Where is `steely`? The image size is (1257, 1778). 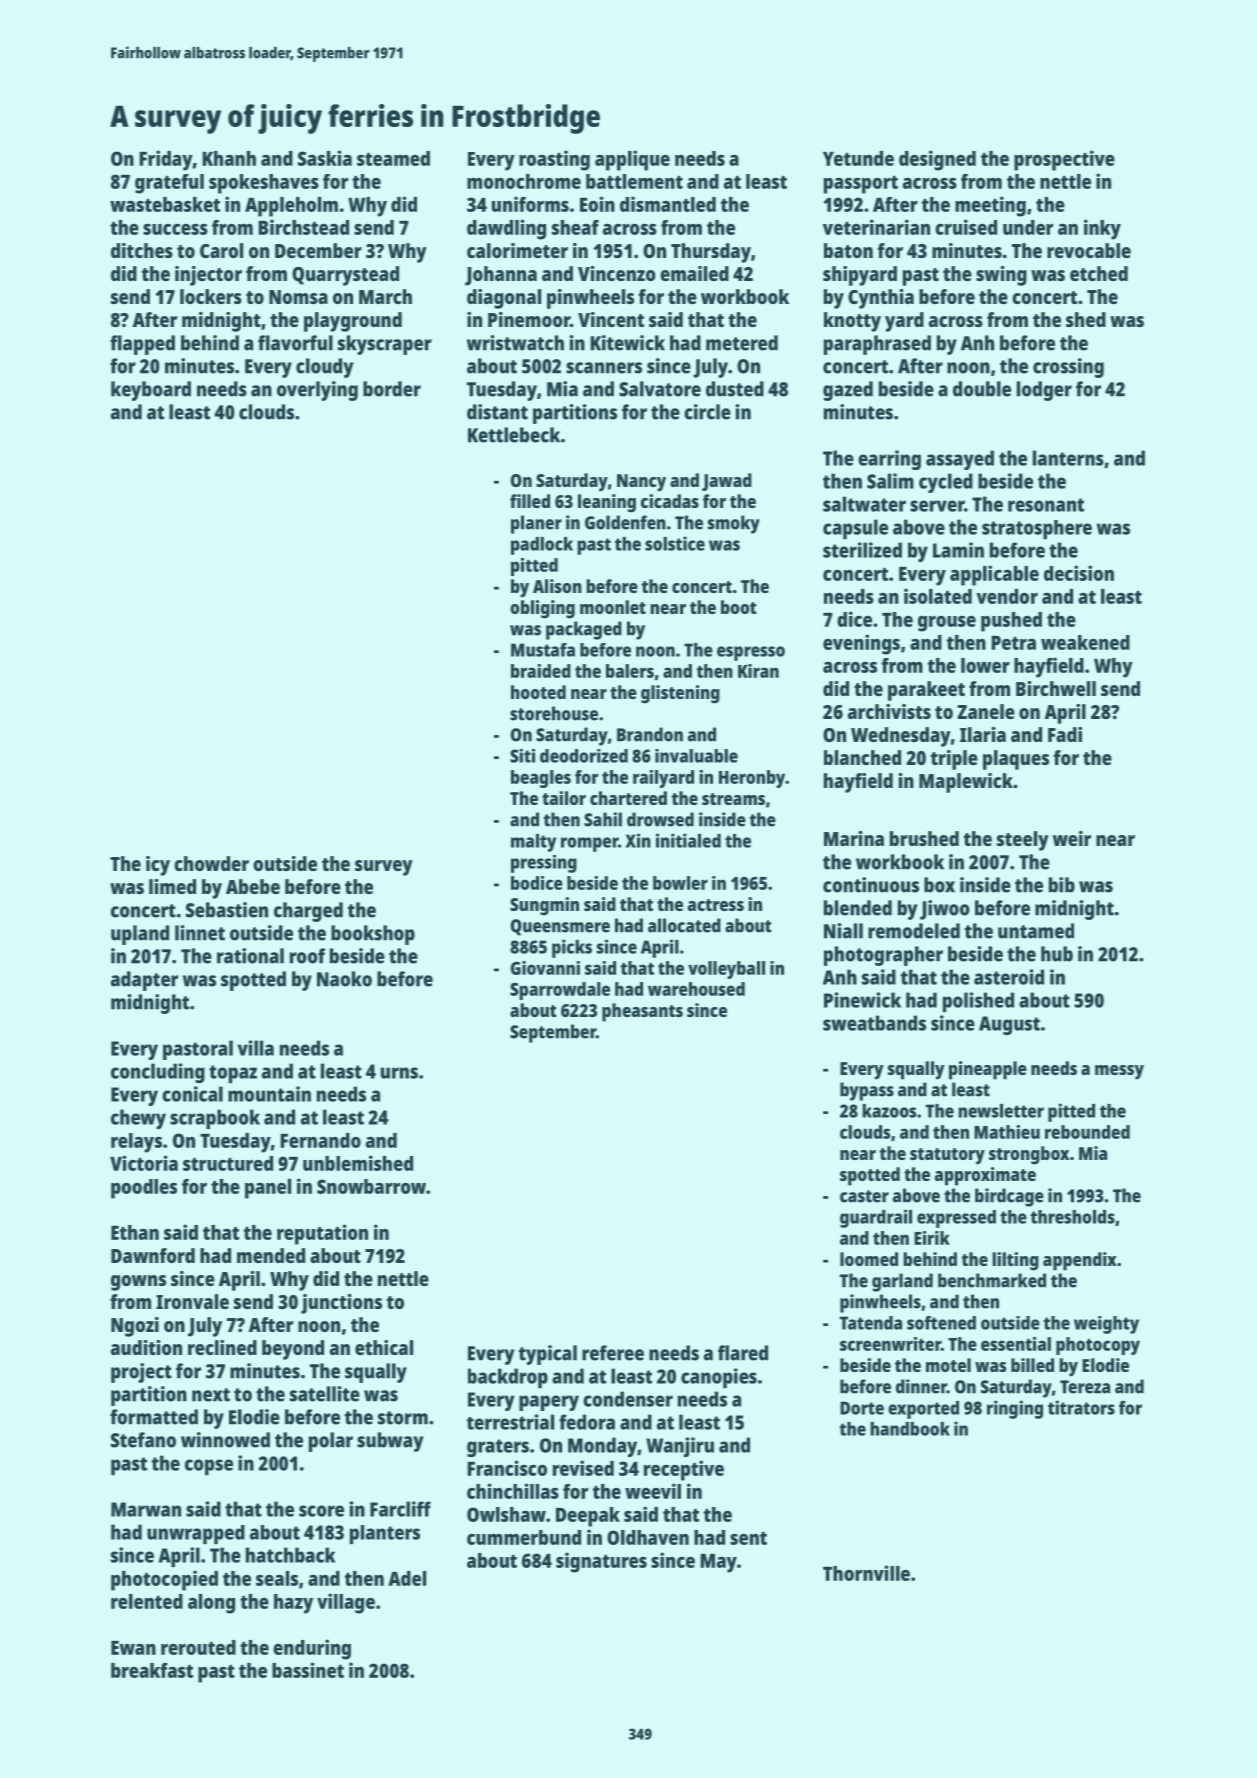 steely is located at coordinates (1023, 841).
